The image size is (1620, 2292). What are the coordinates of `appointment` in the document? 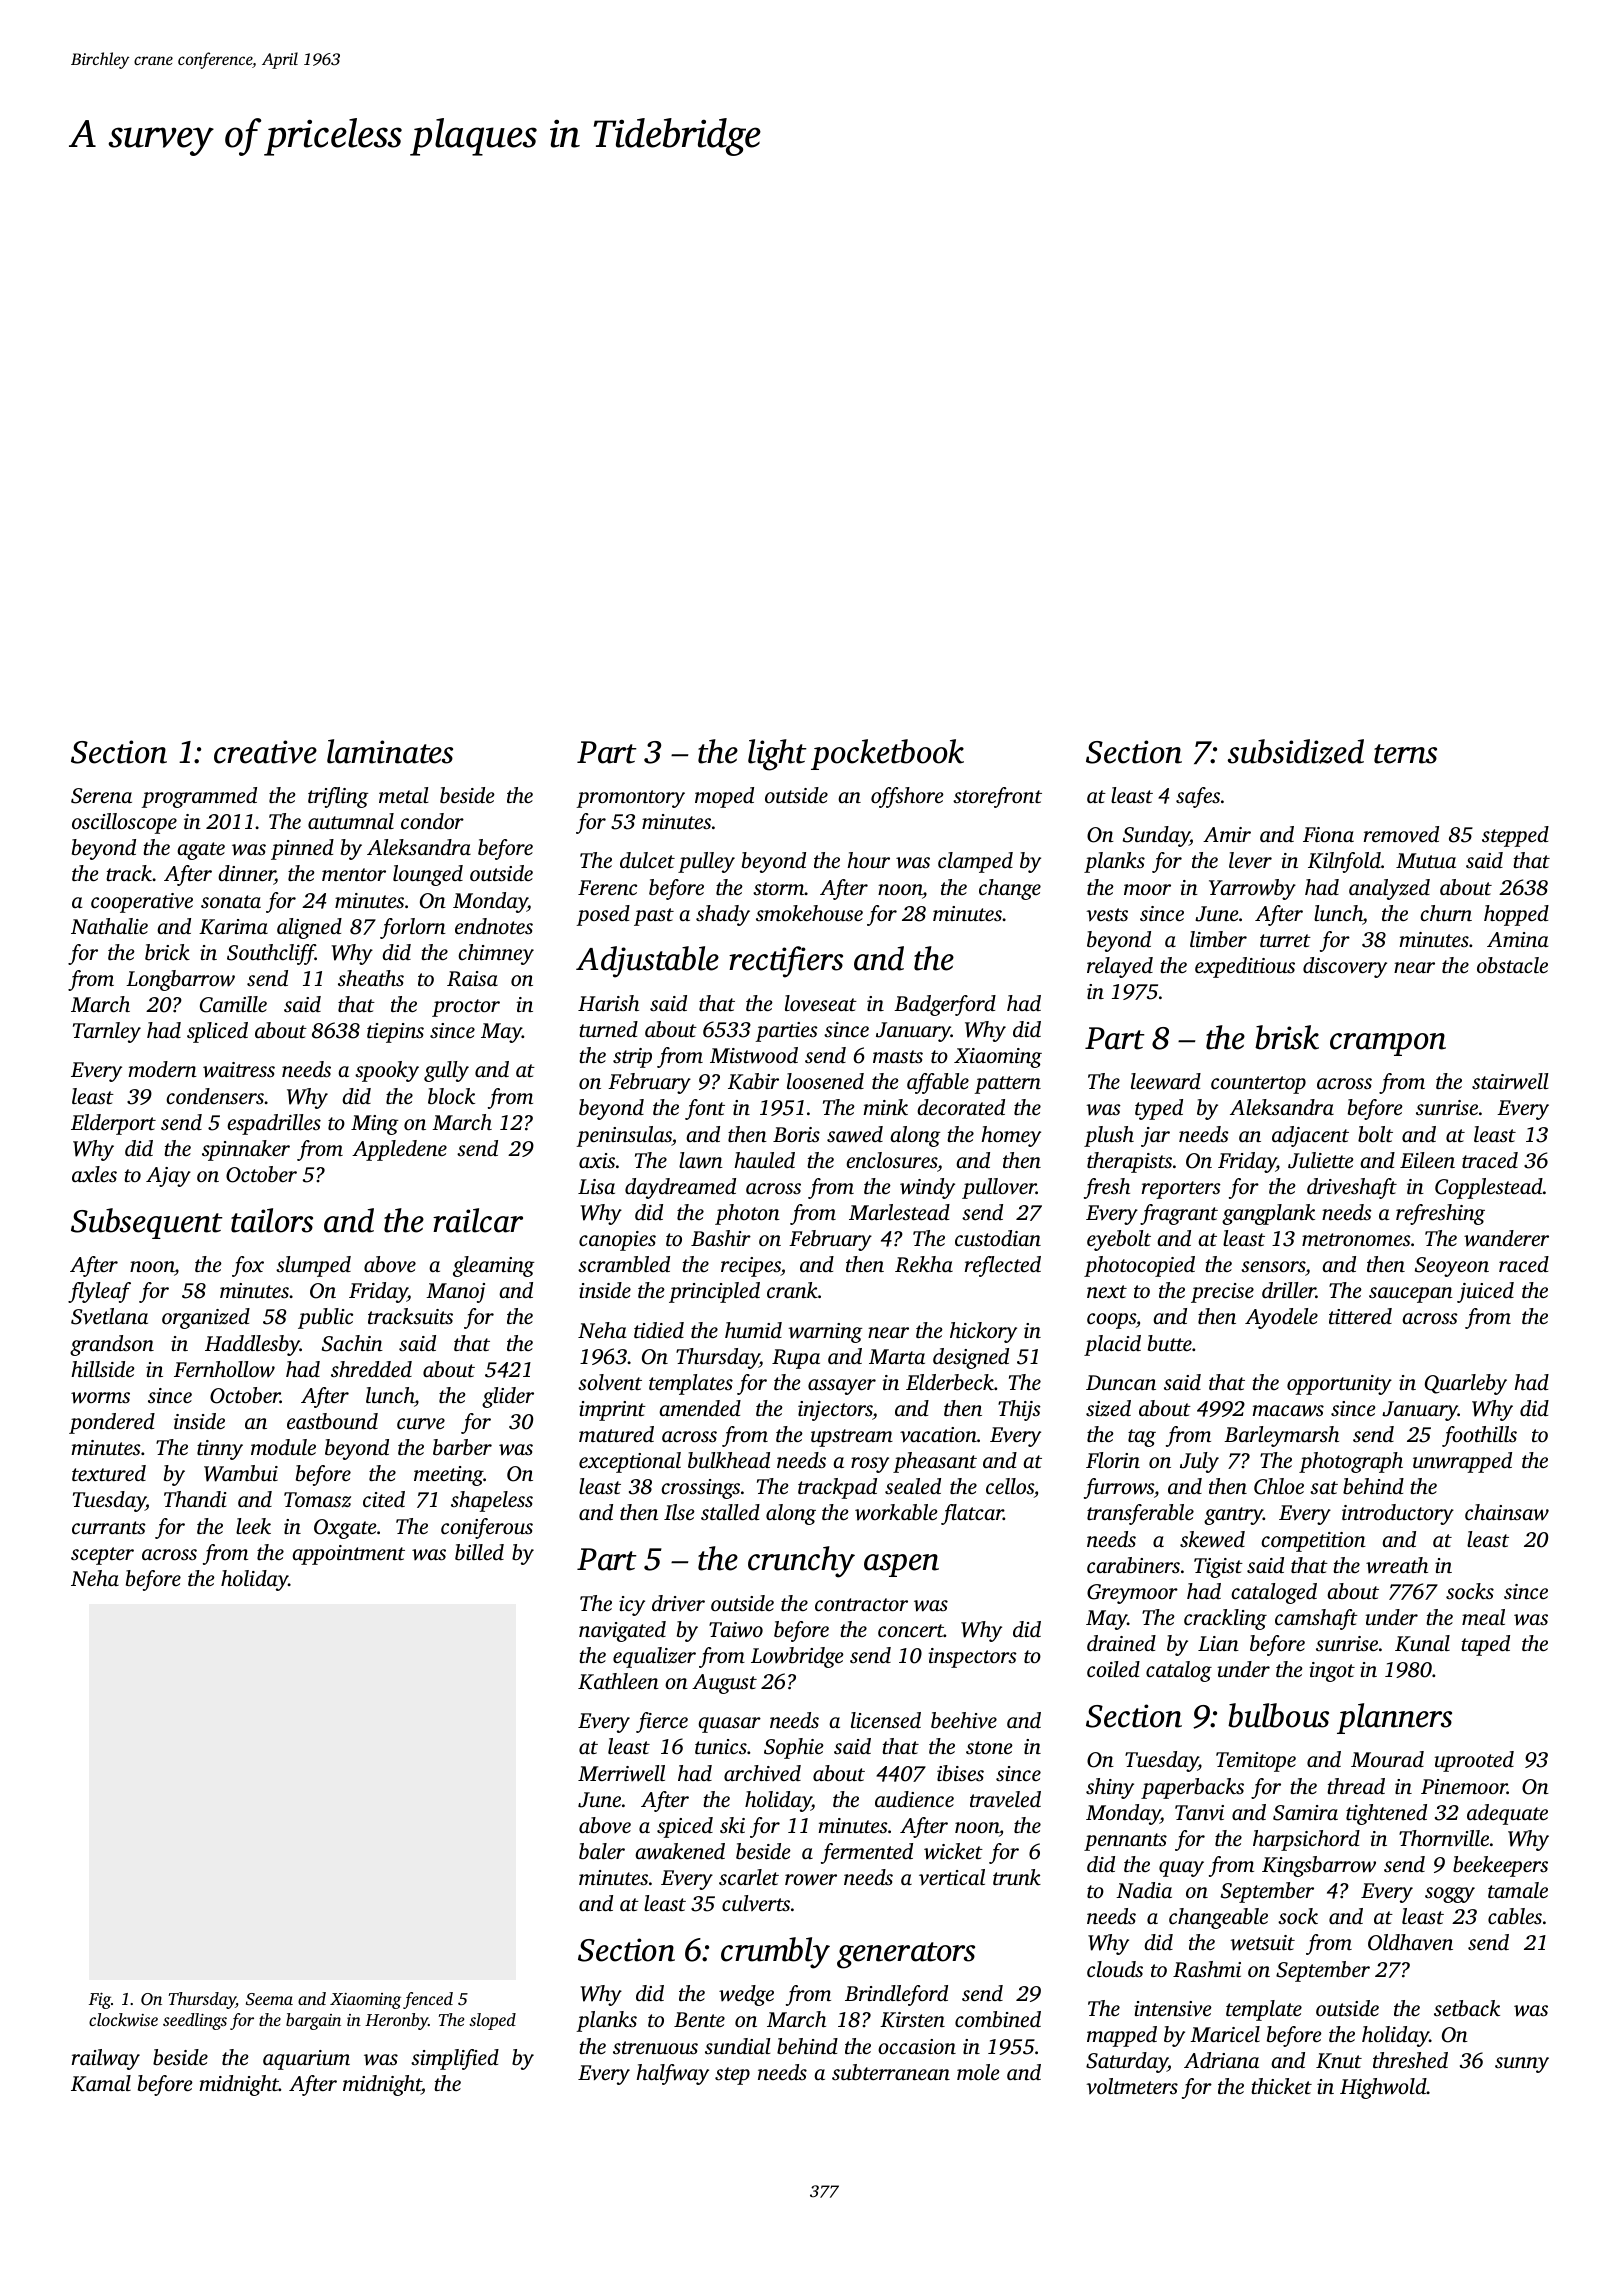 It's located at (348, 1555).
